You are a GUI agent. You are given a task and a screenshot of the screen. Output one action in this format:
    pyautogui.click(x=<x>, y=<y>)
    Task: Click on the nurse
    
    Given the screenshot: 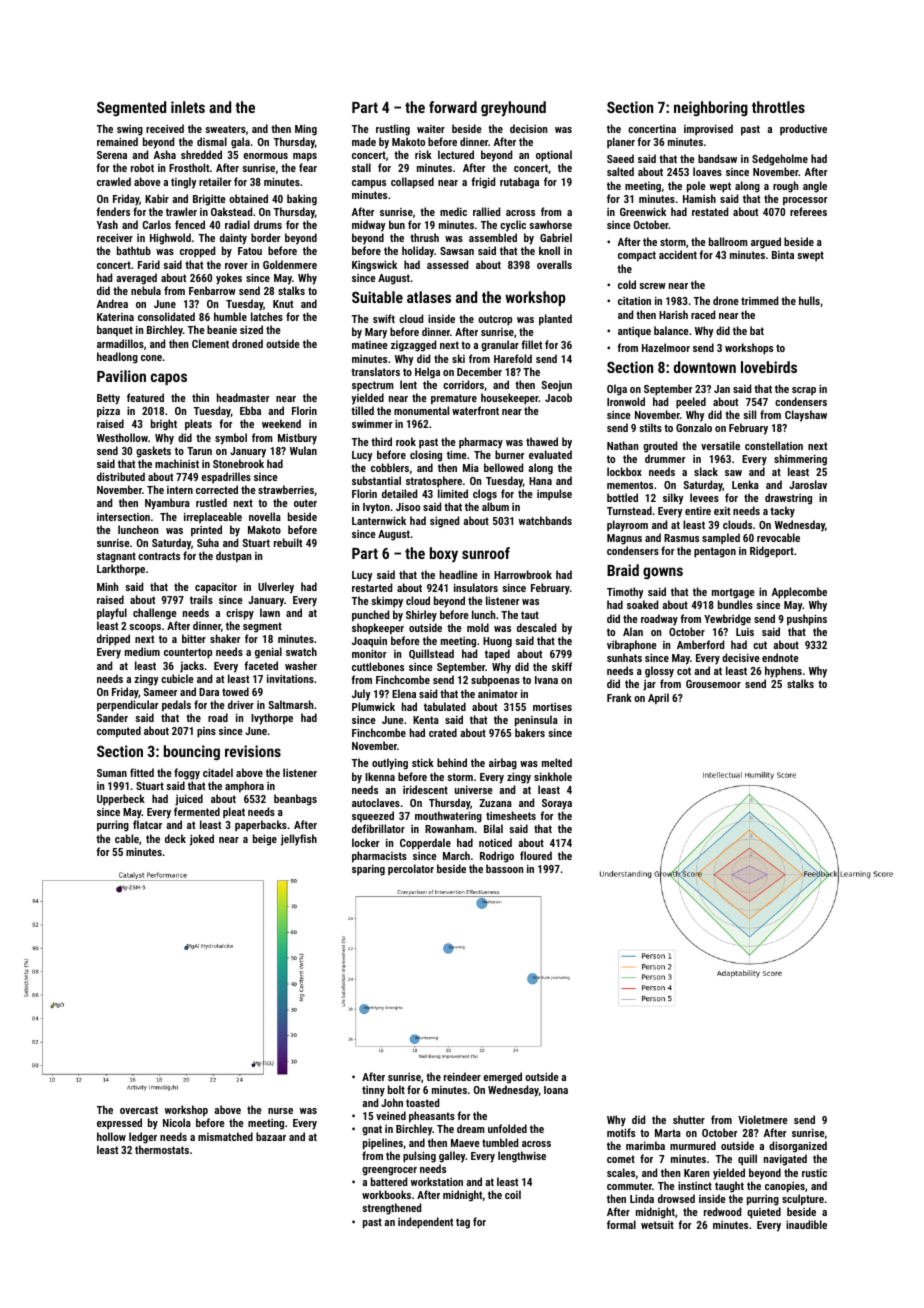 What is the action you would take?
    pyautogui.click(x=280, y=1111)
